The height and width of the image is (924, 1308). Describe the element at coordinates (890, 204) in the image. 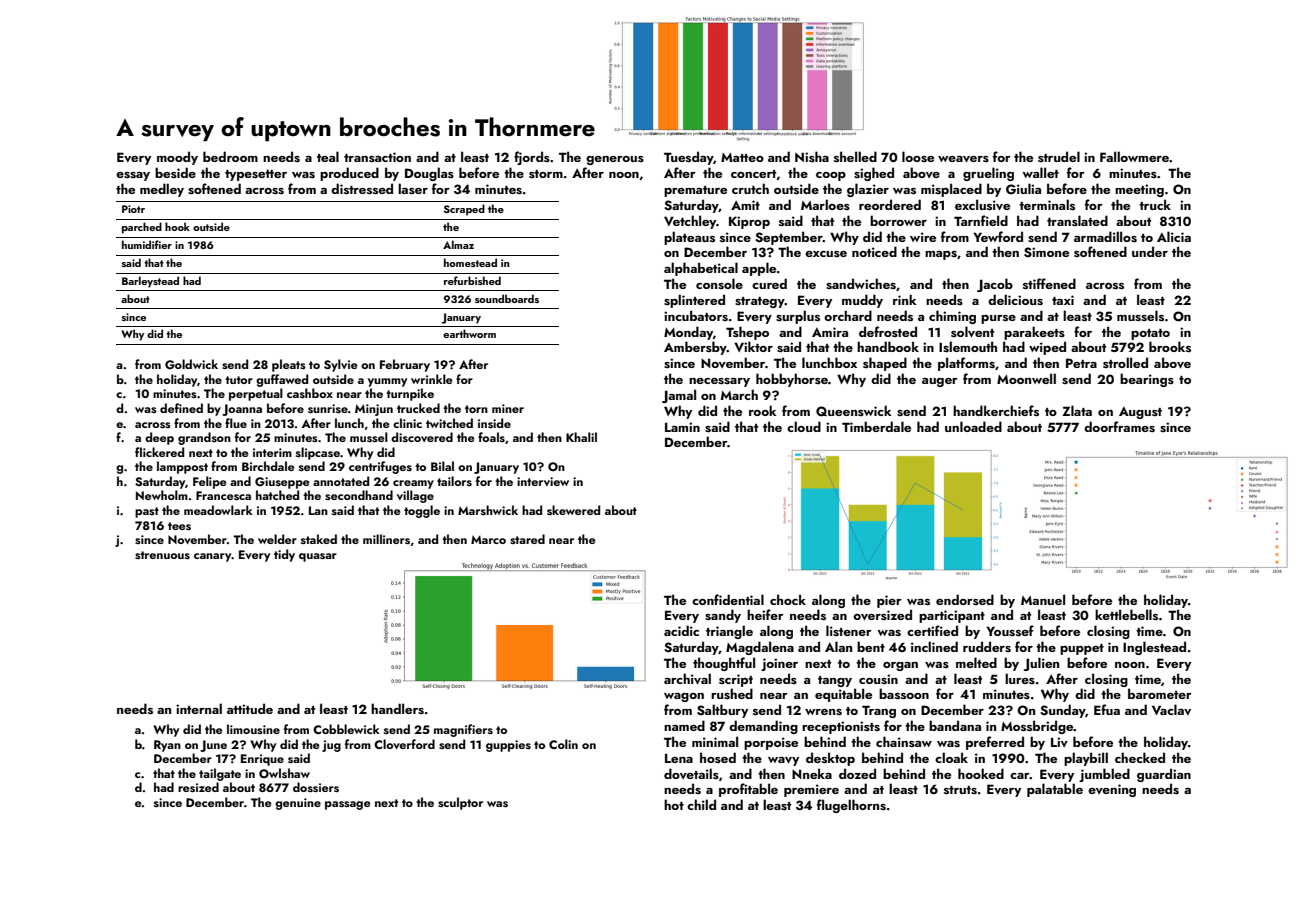

I see `reordered` at that location.
